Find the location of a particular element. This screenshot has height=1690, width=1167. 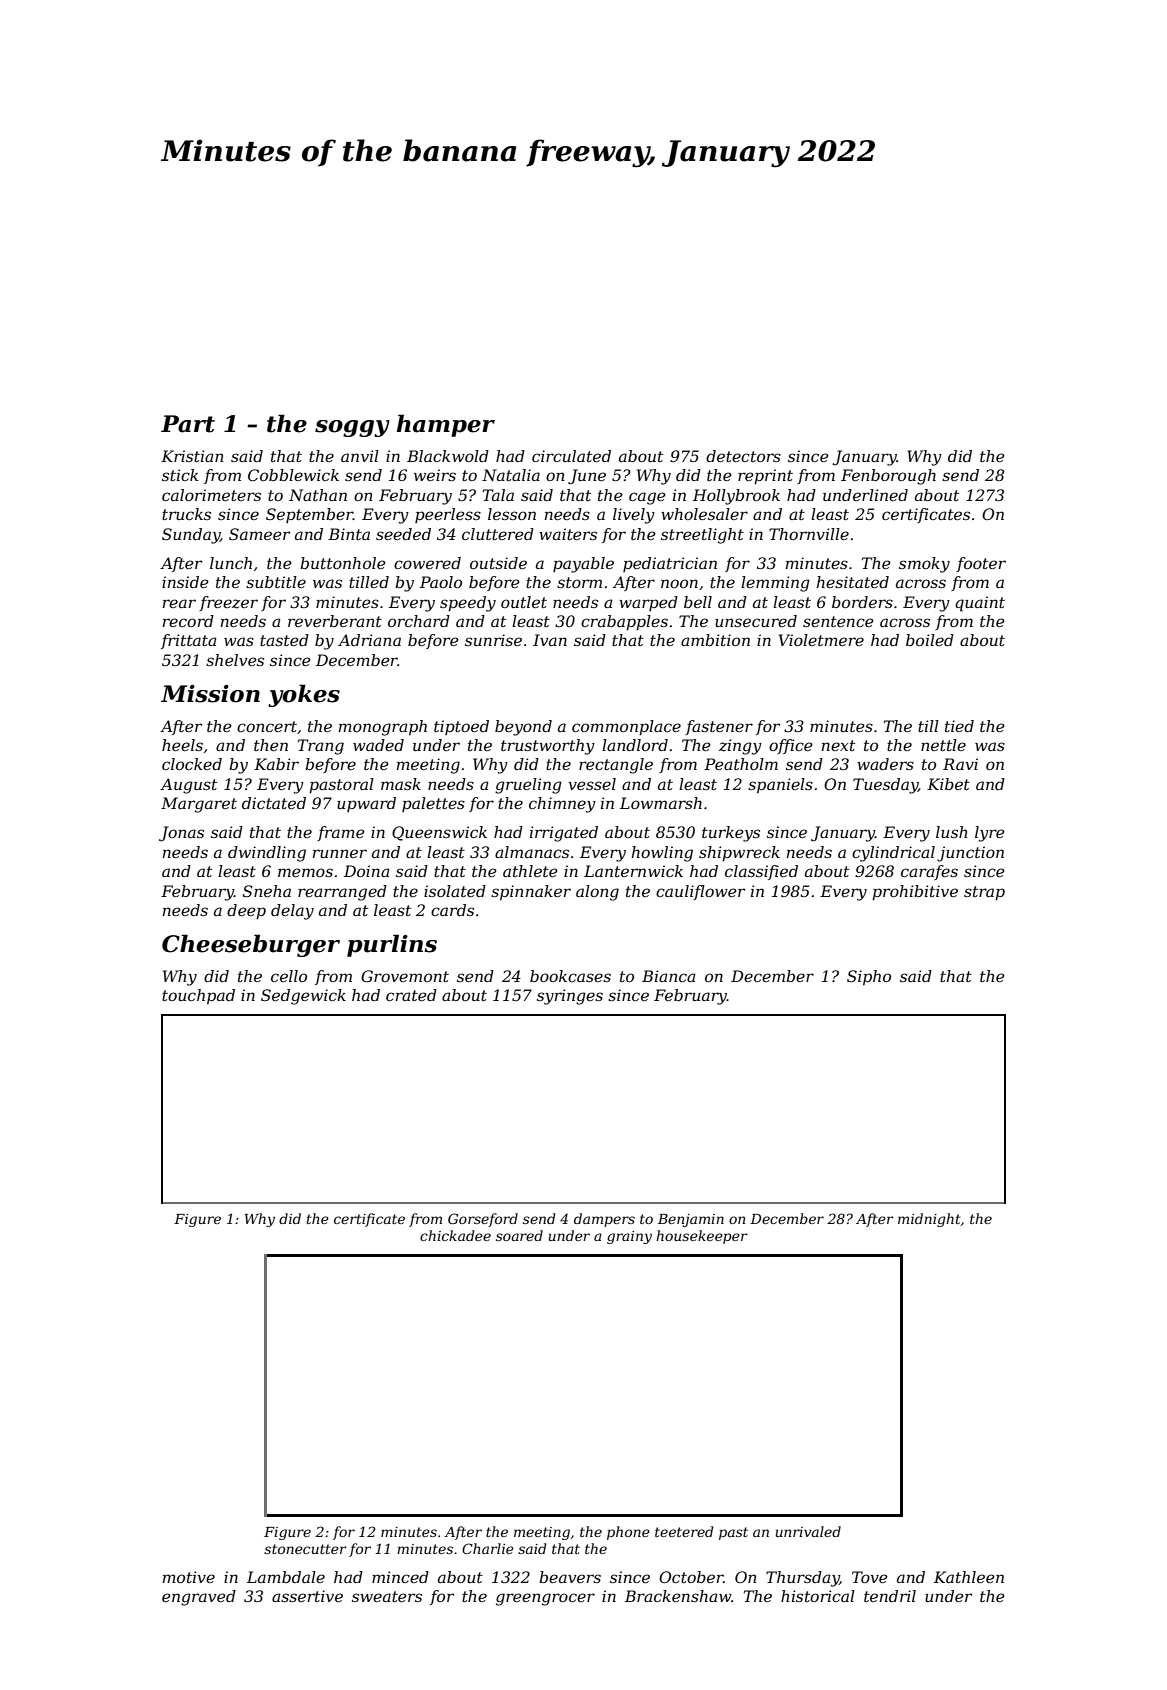

bookcases is located at coordinates (570, 976).
